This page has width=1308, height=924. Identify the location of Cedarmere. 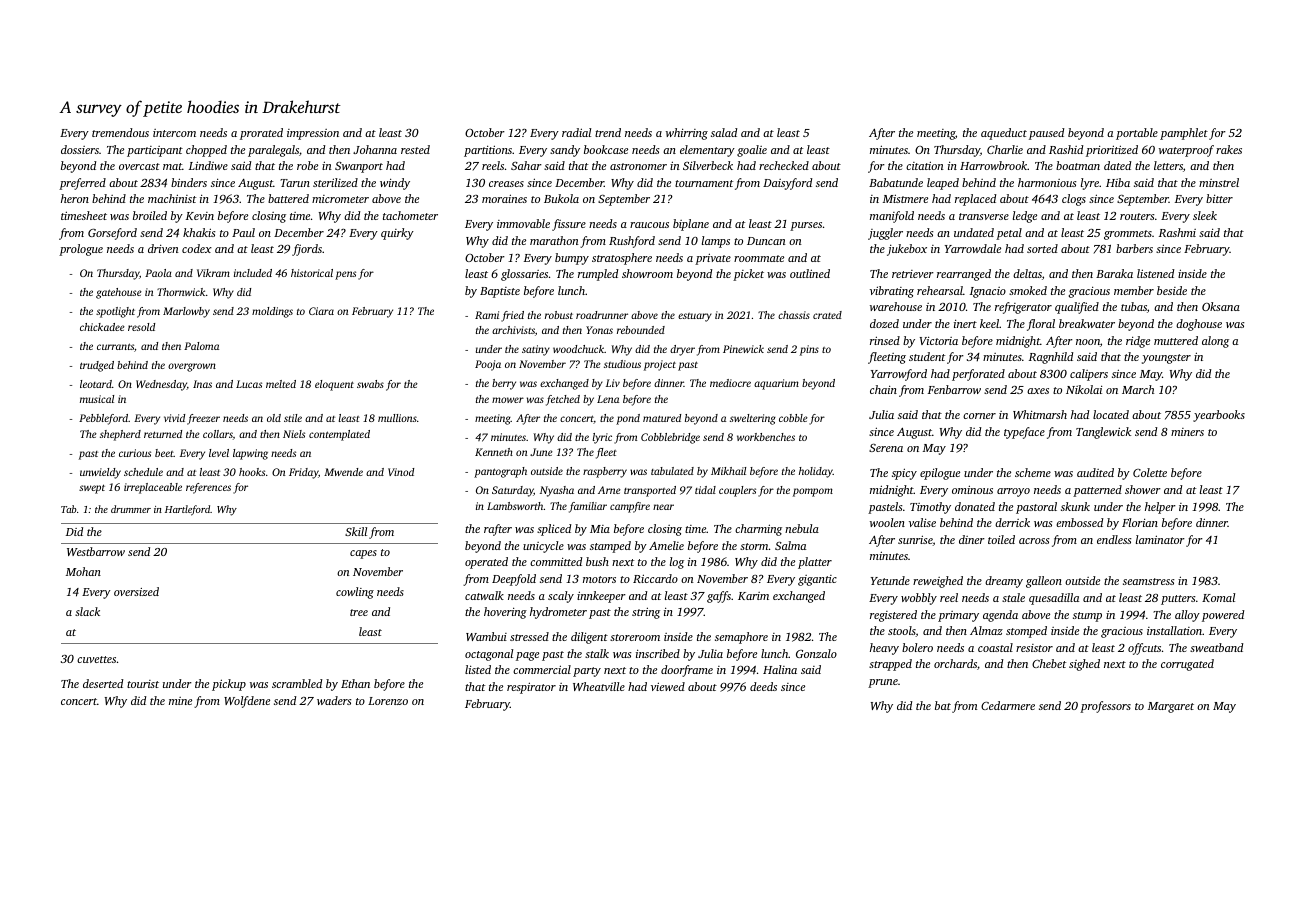
(1008, 705).
